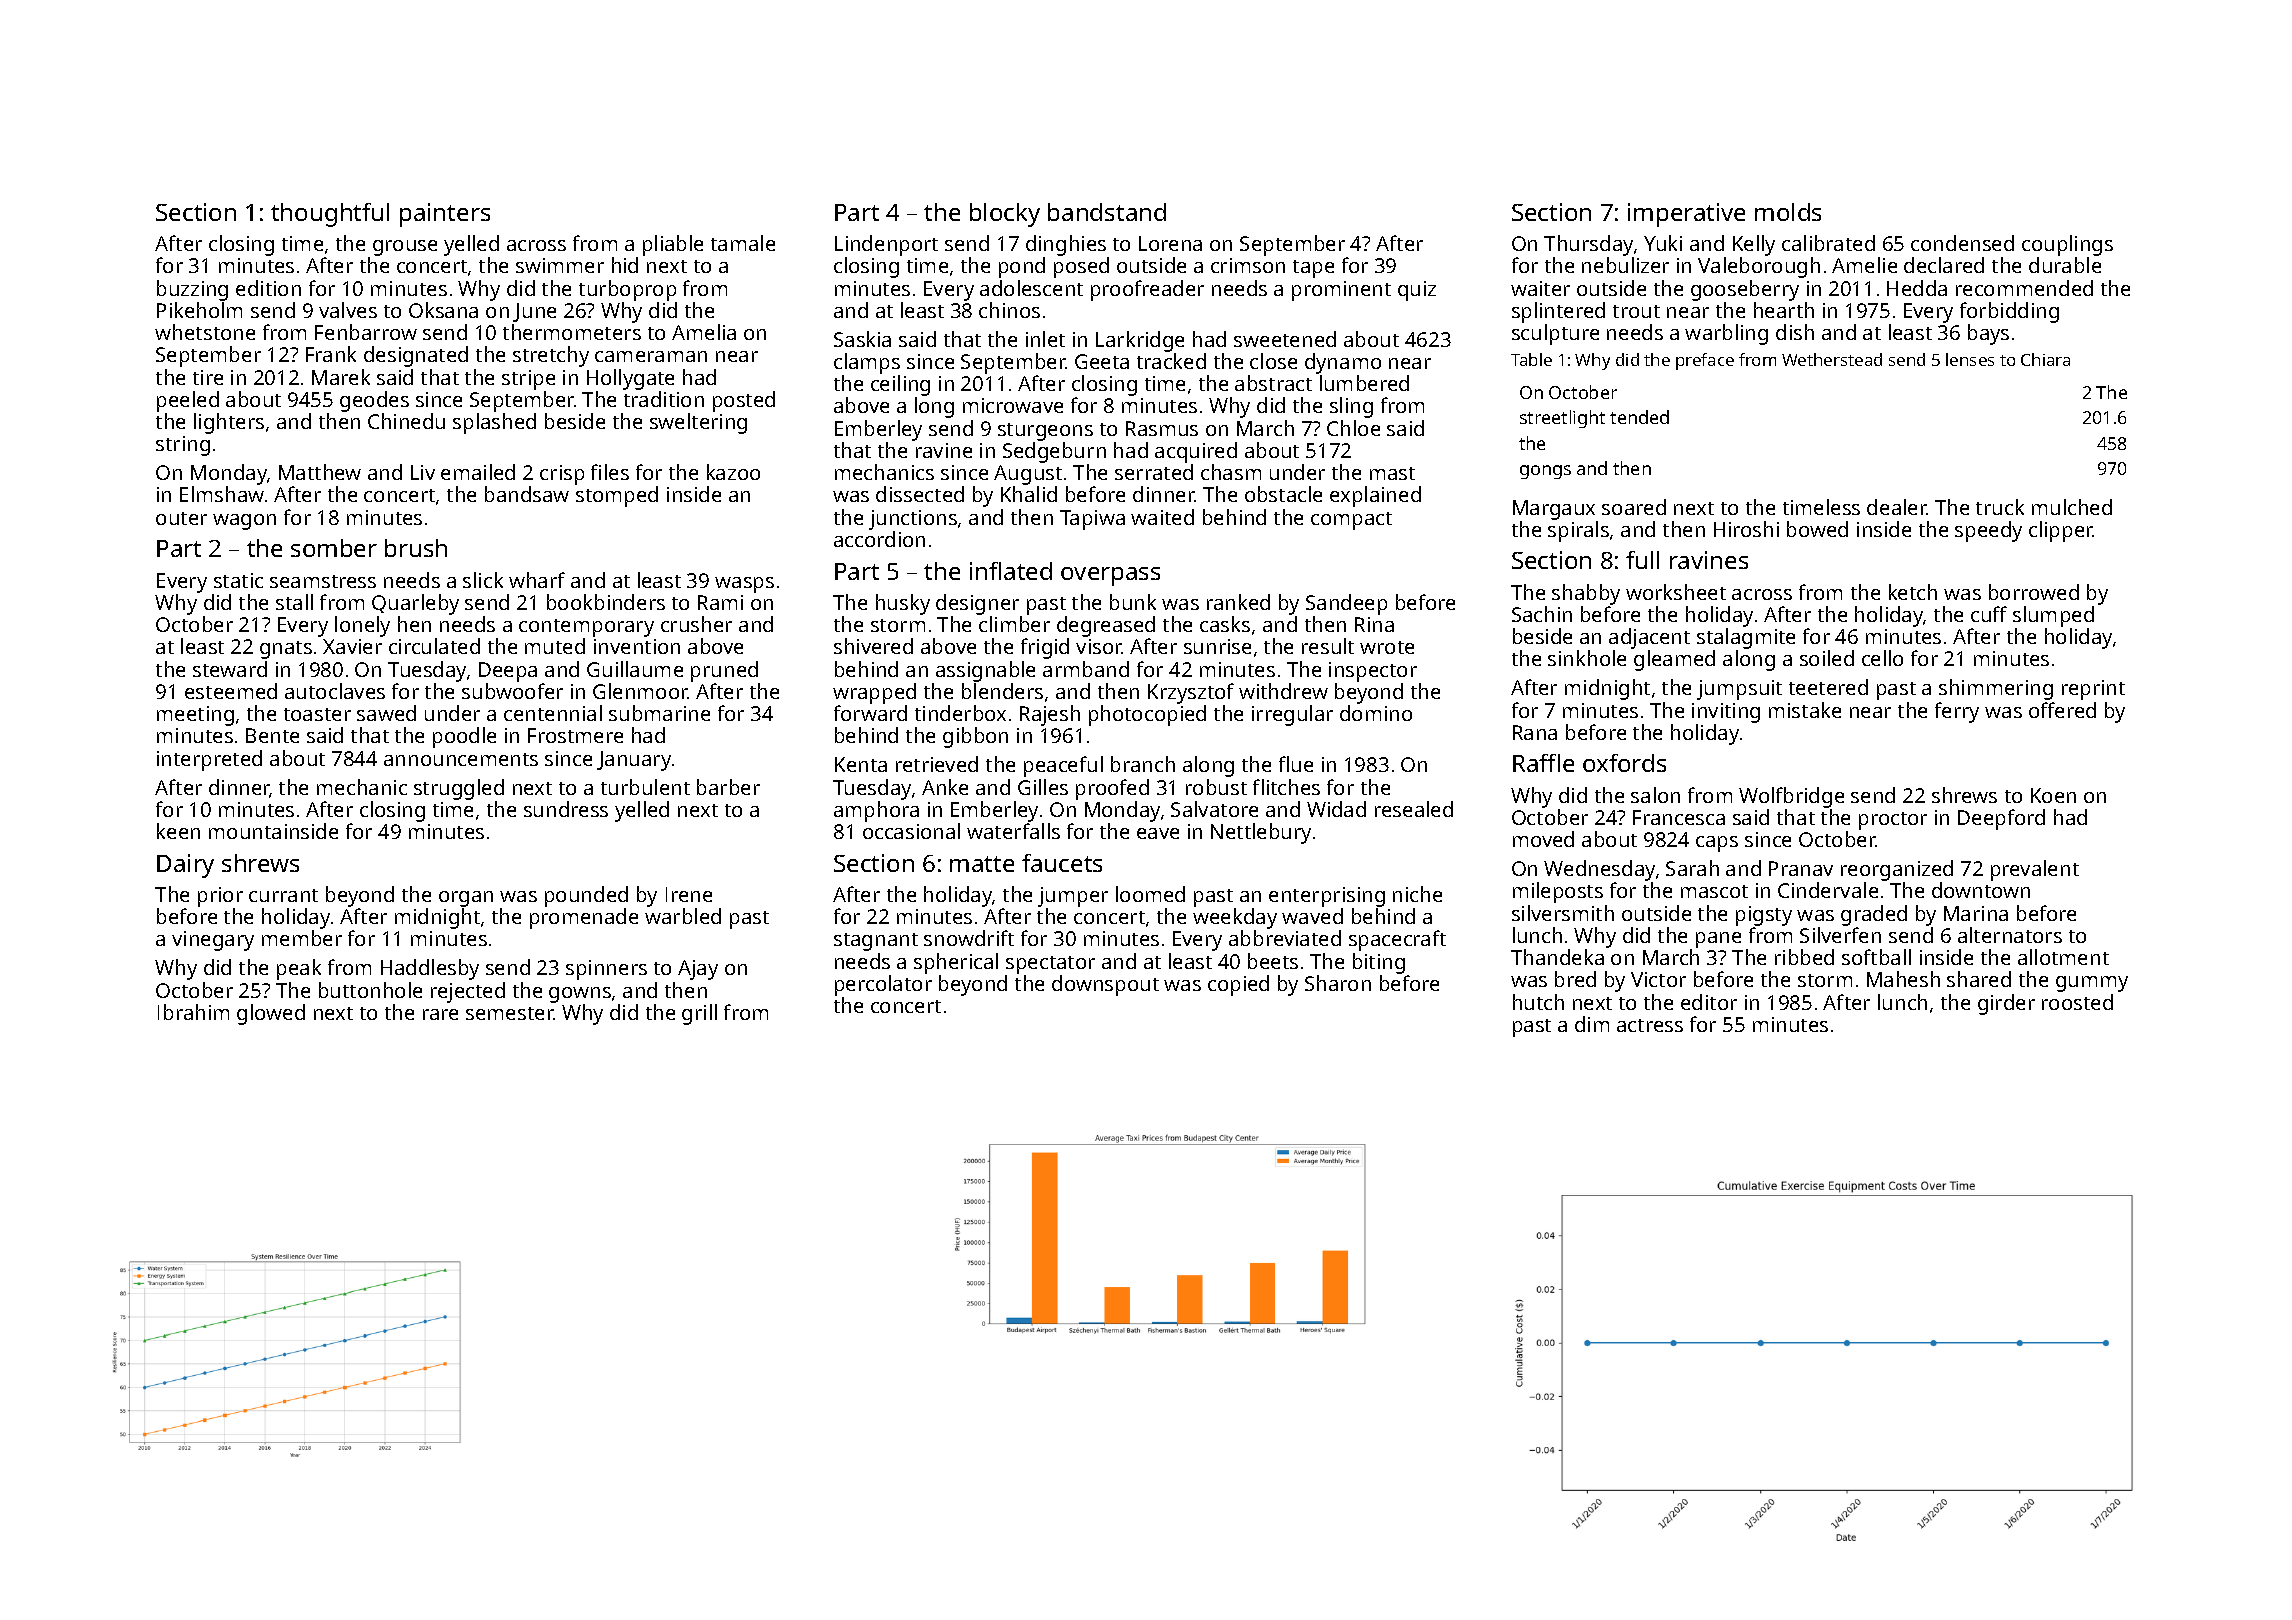 This screenshot has height=1620, width=2292. What do you see at coordinates (1832, 359) in the screenshot?
I see `Wetherstead` at bounding box center [1832, 359].
